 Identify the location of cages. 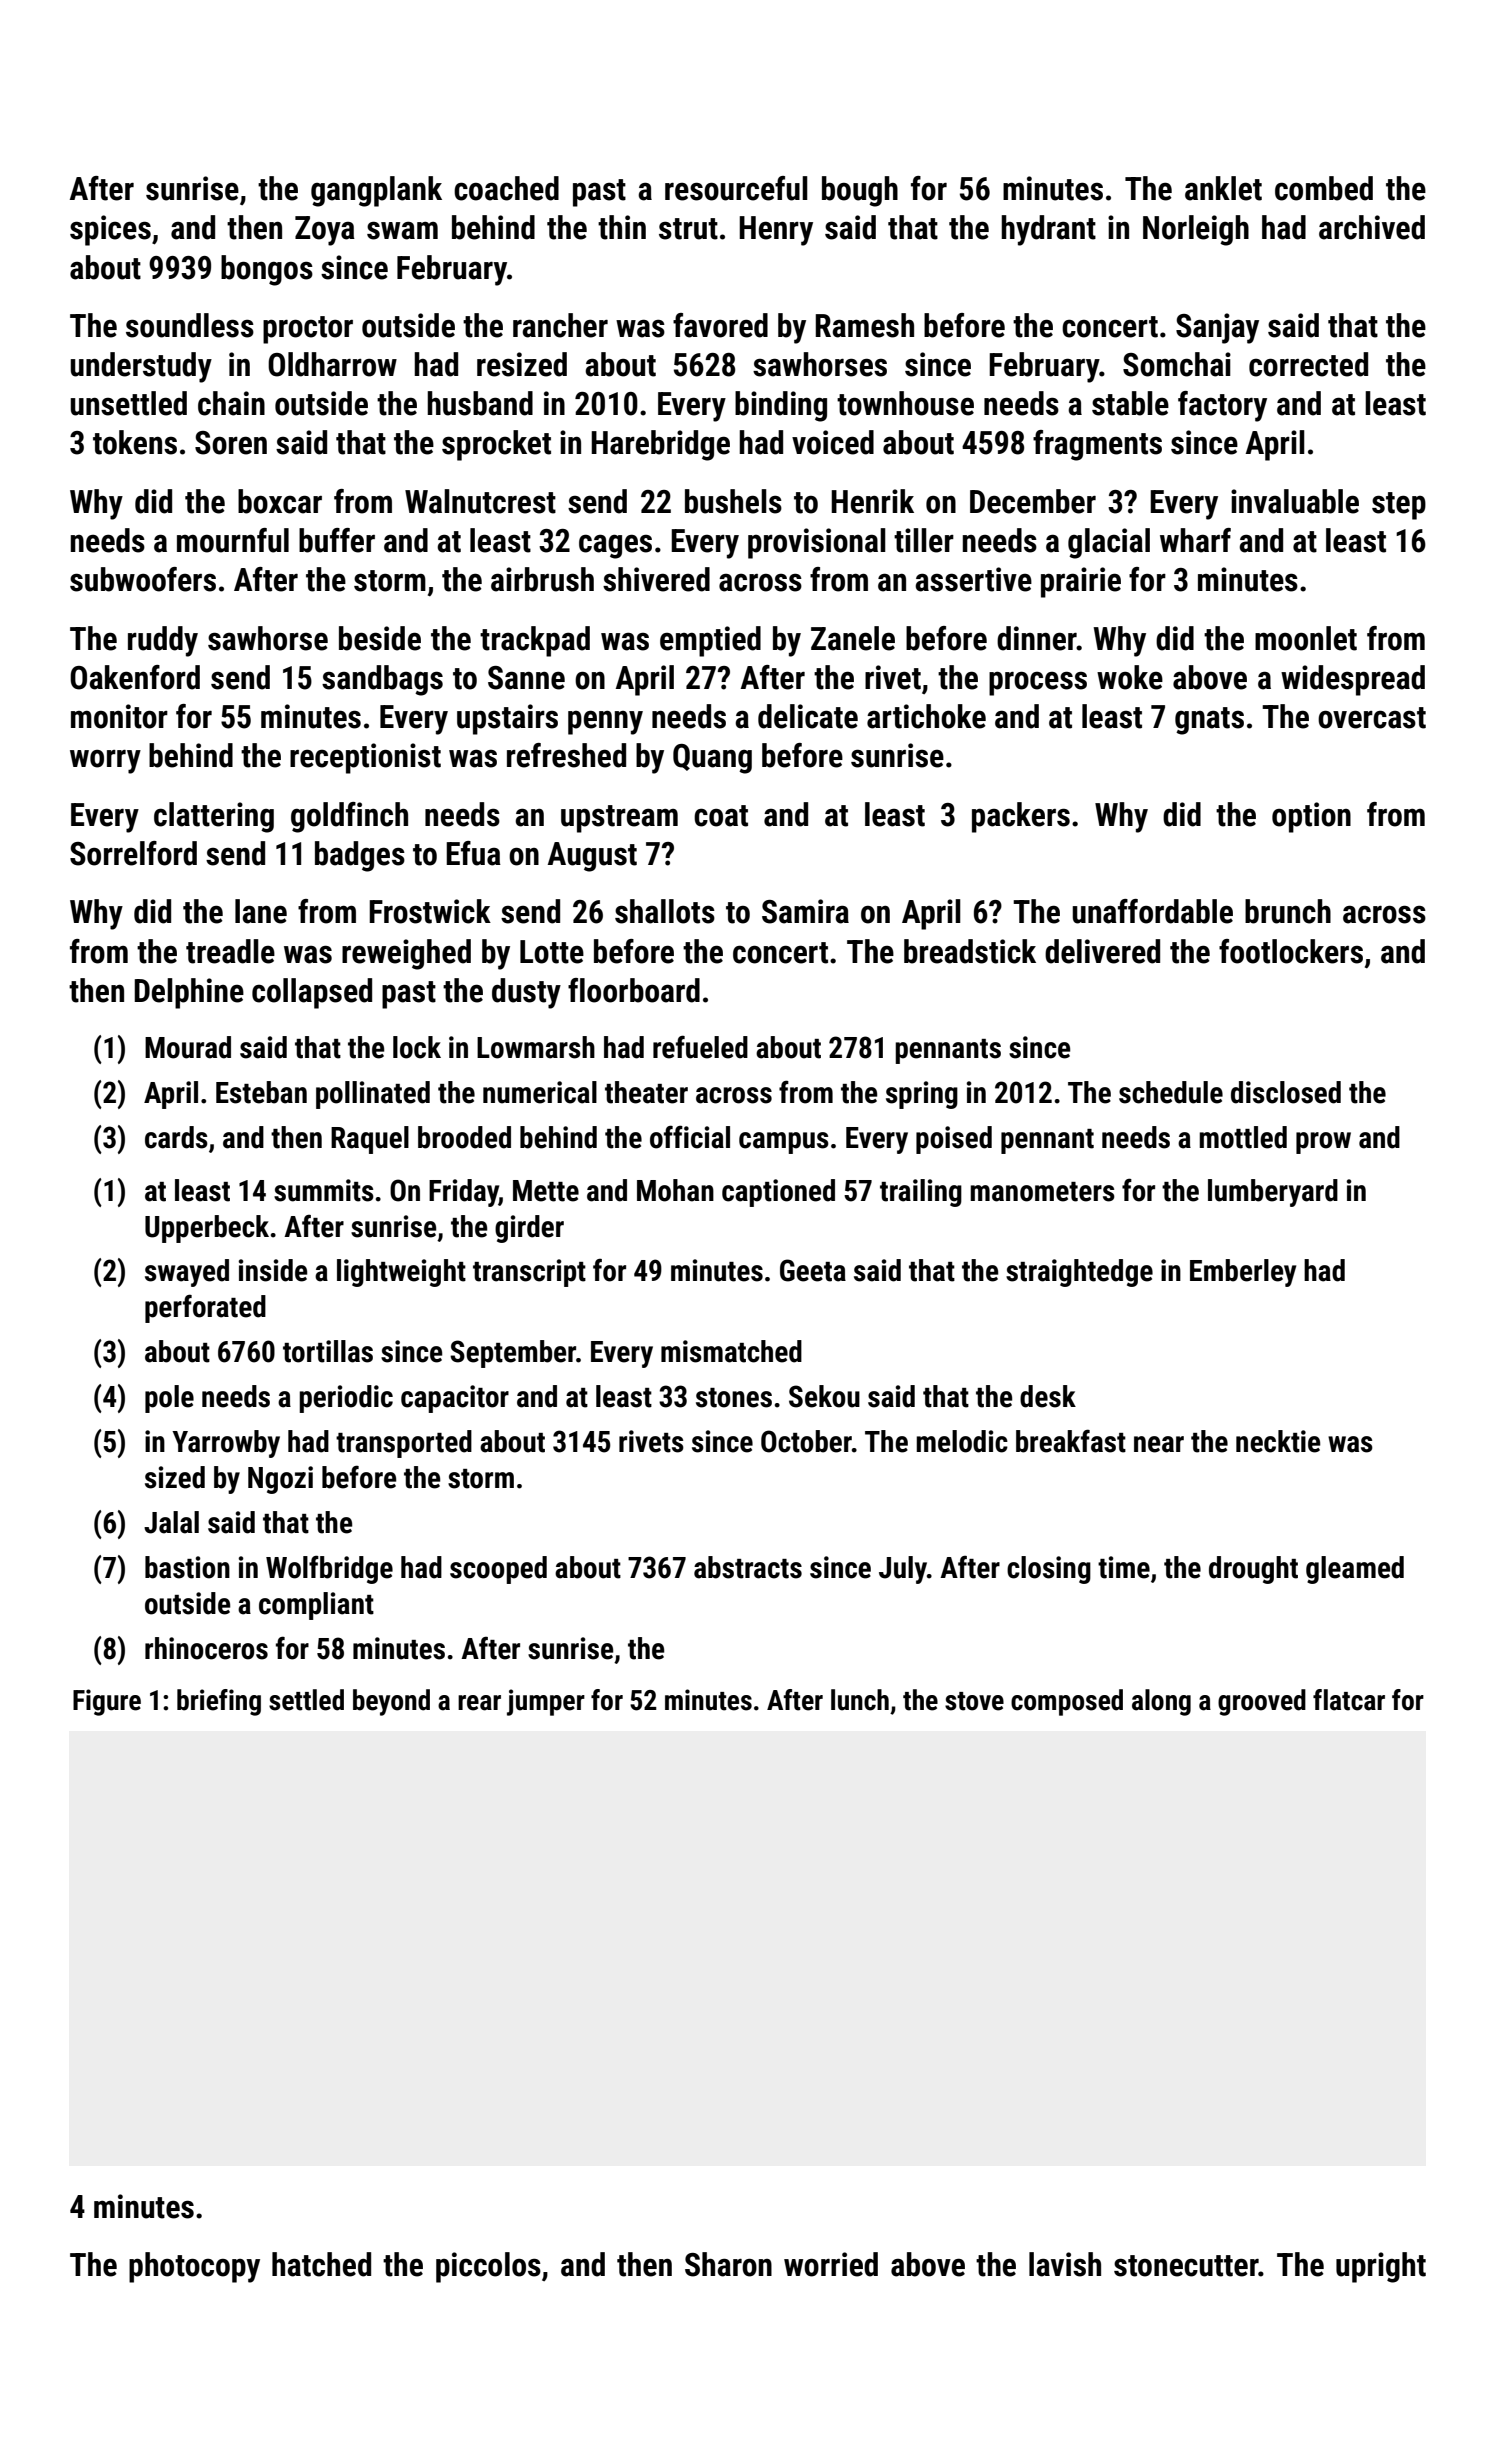
(615, 546).
